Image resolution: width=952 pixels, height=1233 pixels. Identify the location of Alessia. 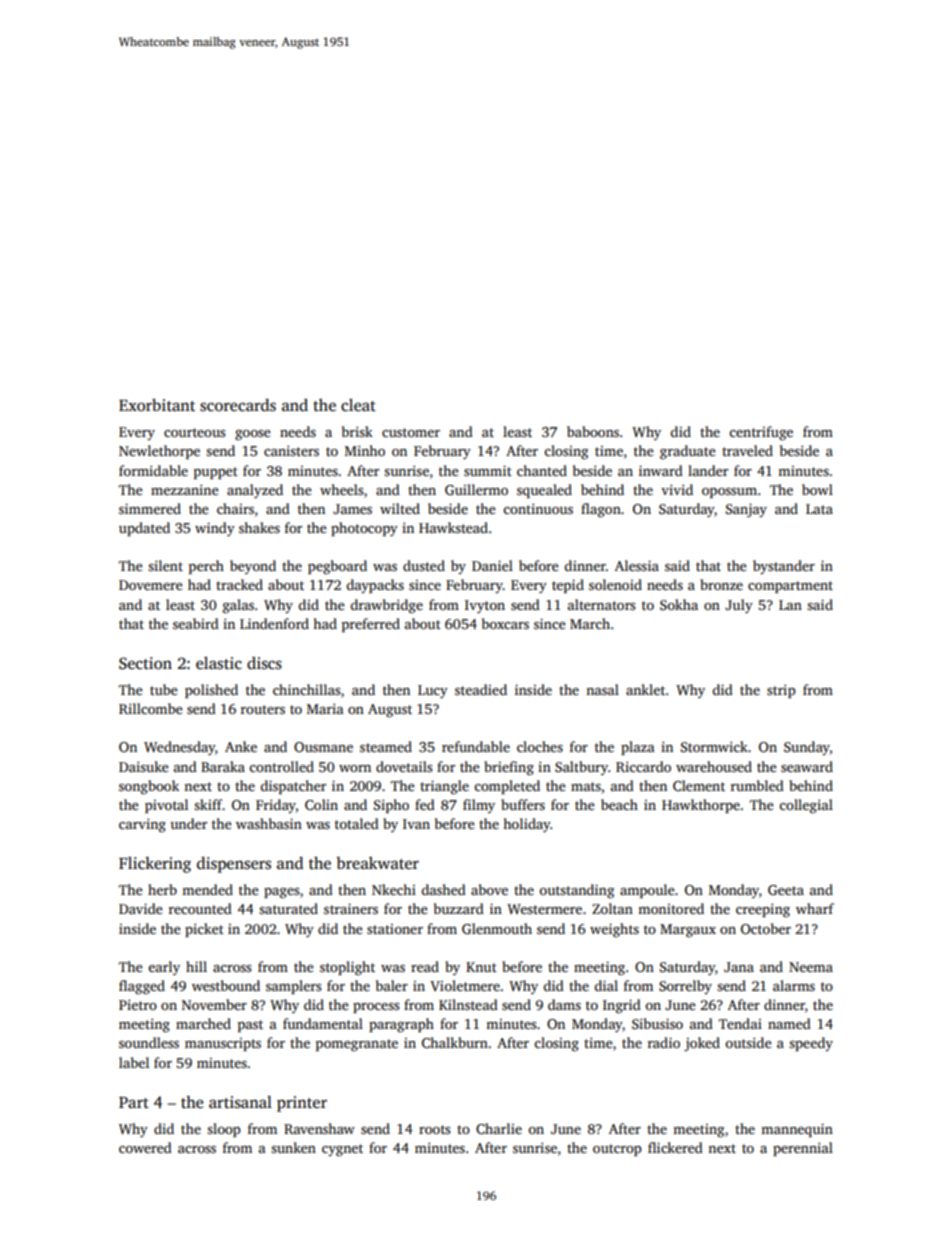
(637, 565).
